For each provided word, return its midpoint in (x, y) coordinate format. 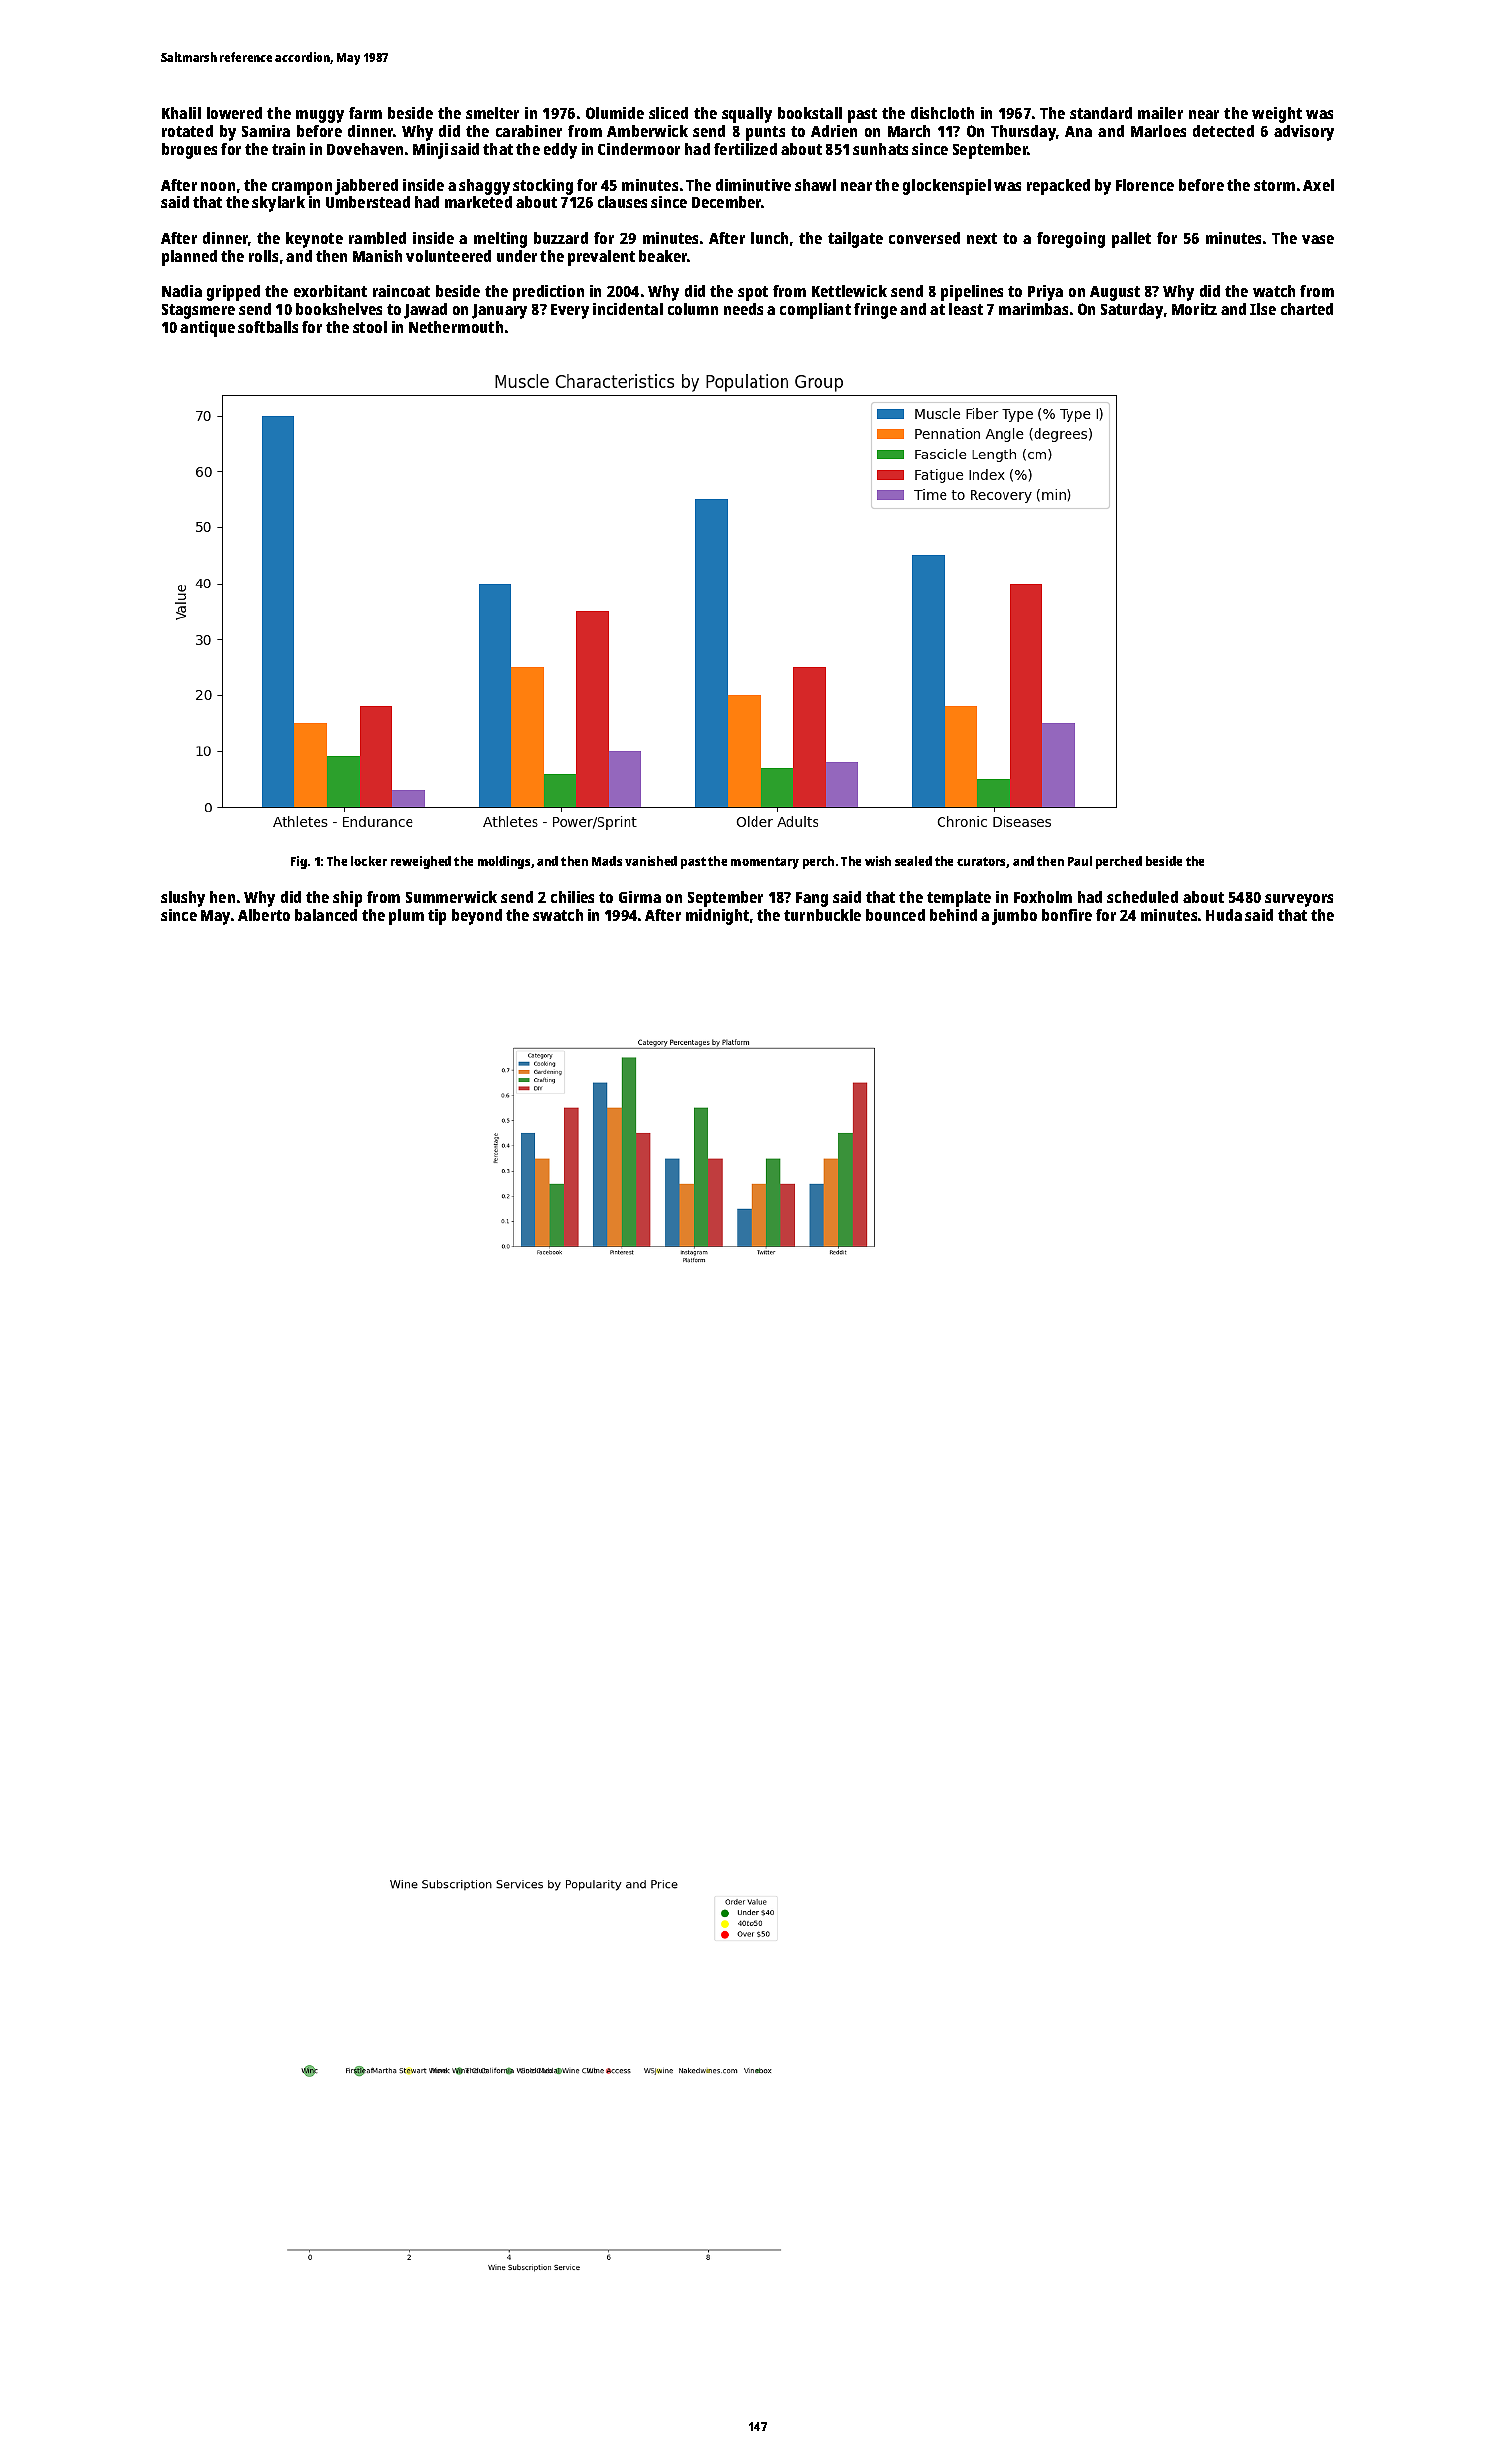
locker (369, 861)
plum (406, 917)
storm (1274, 185)
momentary (765, 863)
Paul (1080, 861)
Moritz (1194, 309)
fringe (875, 311)
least (966, 309)
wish (878, 861)
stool (370, 327)
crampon (302, 188)
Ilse (1263, 309)
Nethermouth (456, 327)
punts (765, 133)
